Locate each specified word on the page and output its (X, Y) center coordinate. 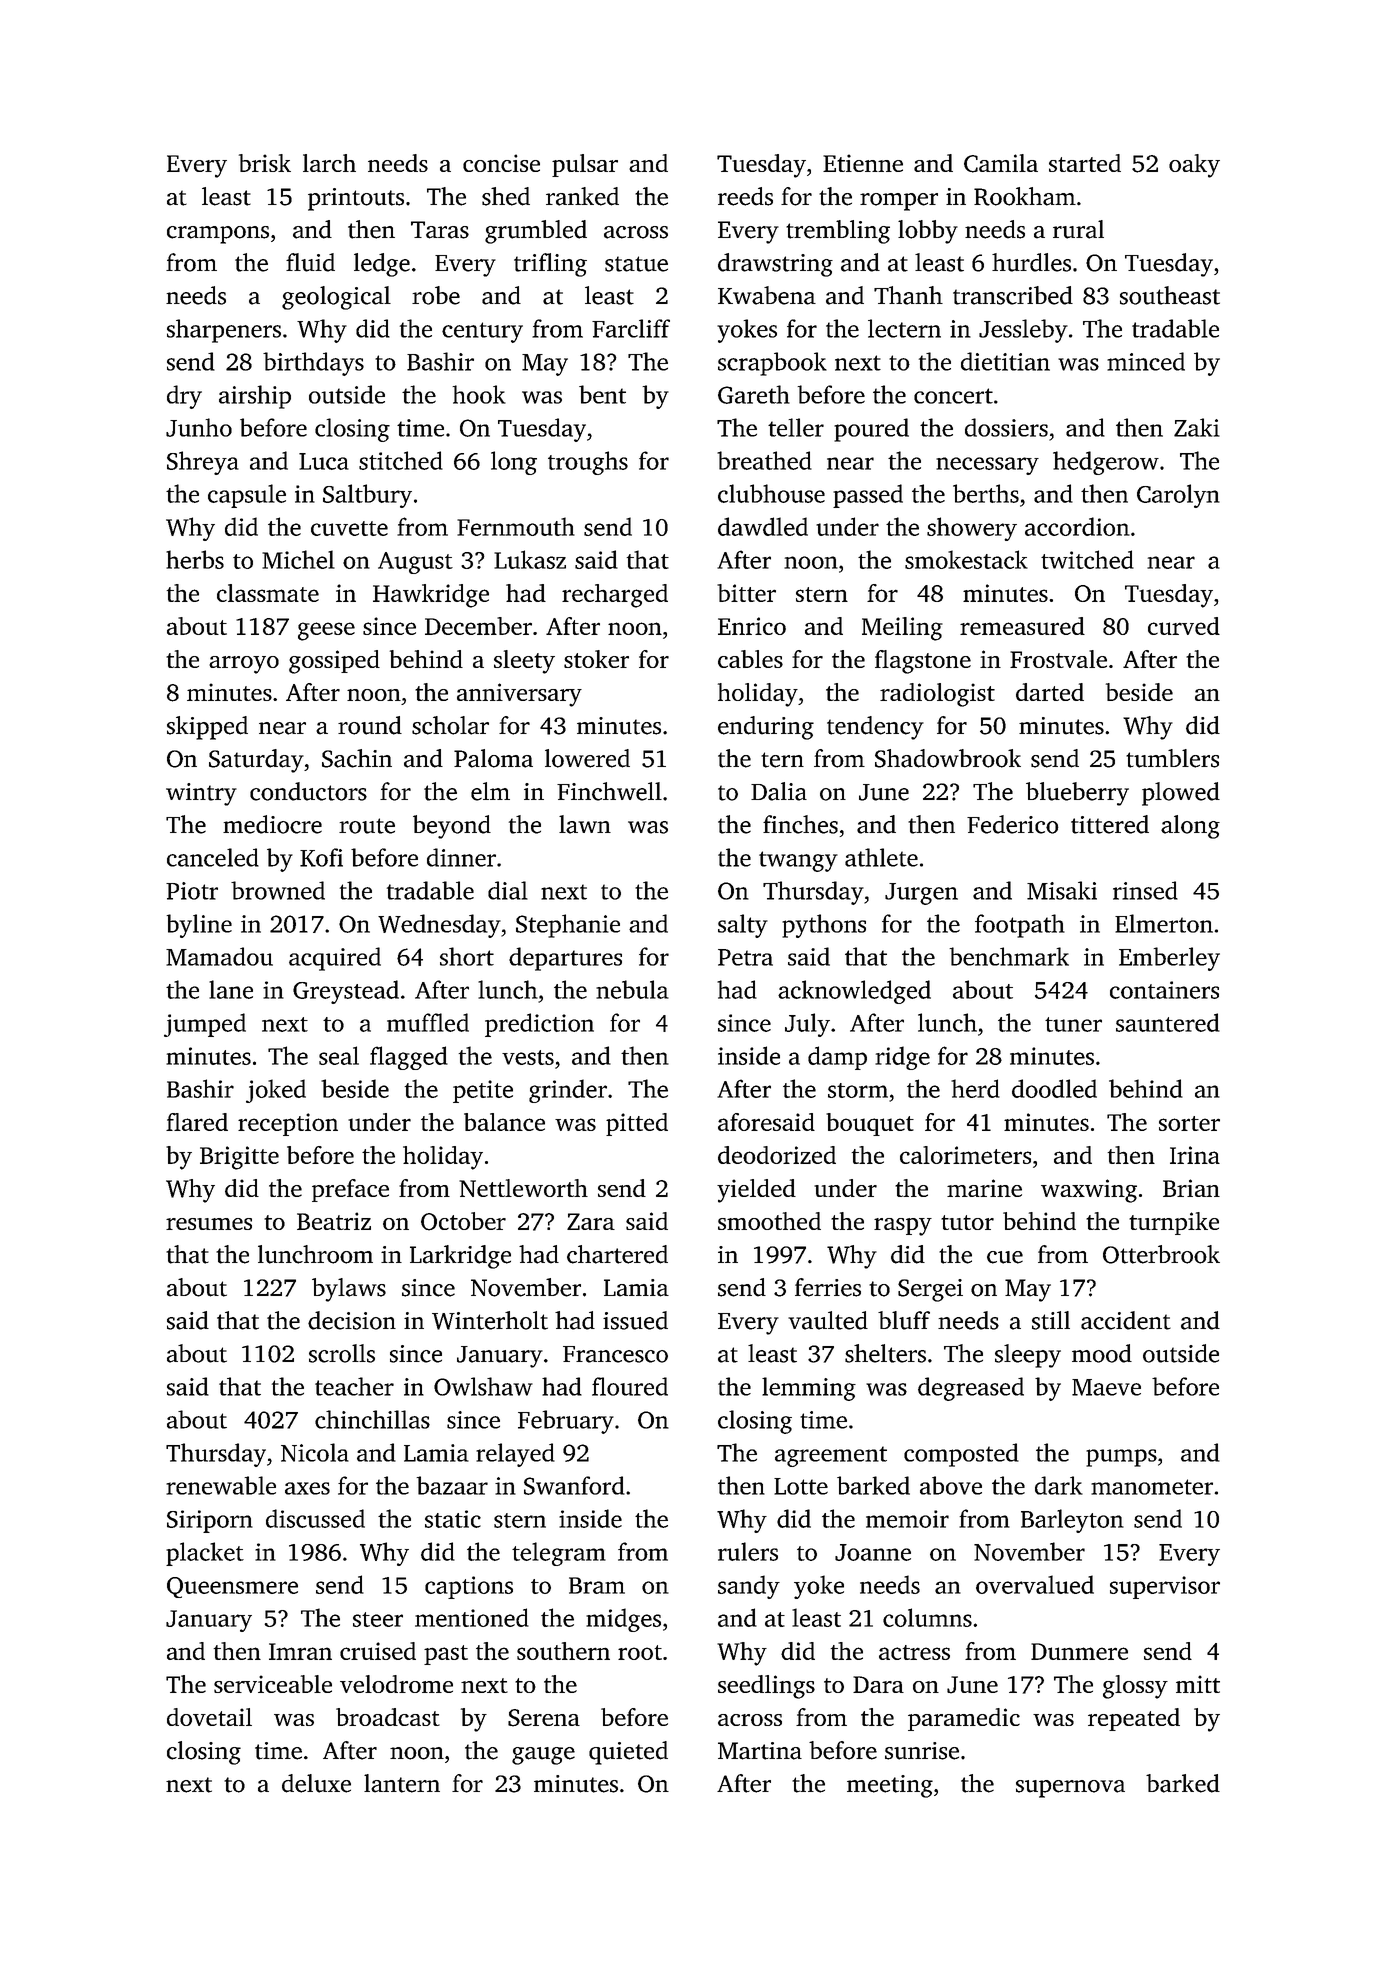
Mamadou (219, 956)
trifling (550, 265)
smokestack (966, 559)
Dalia (779, 791)
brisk (265, 163)
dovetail (209, 1717)
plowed (1181, 794)
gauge (543, 1756)
